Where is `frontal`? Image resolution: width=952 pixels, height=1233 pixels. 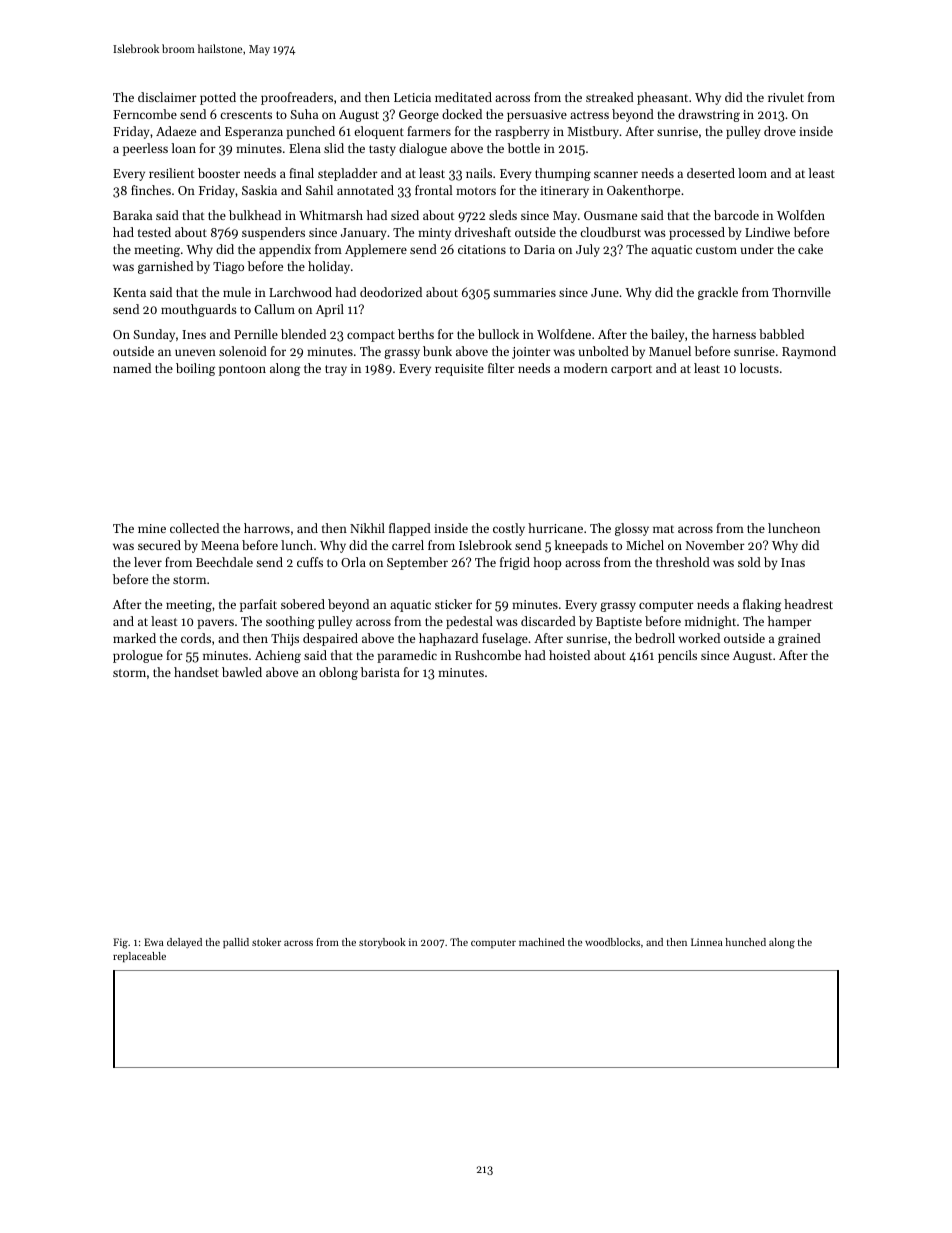
frontal is located at coordinates (434, 190).
